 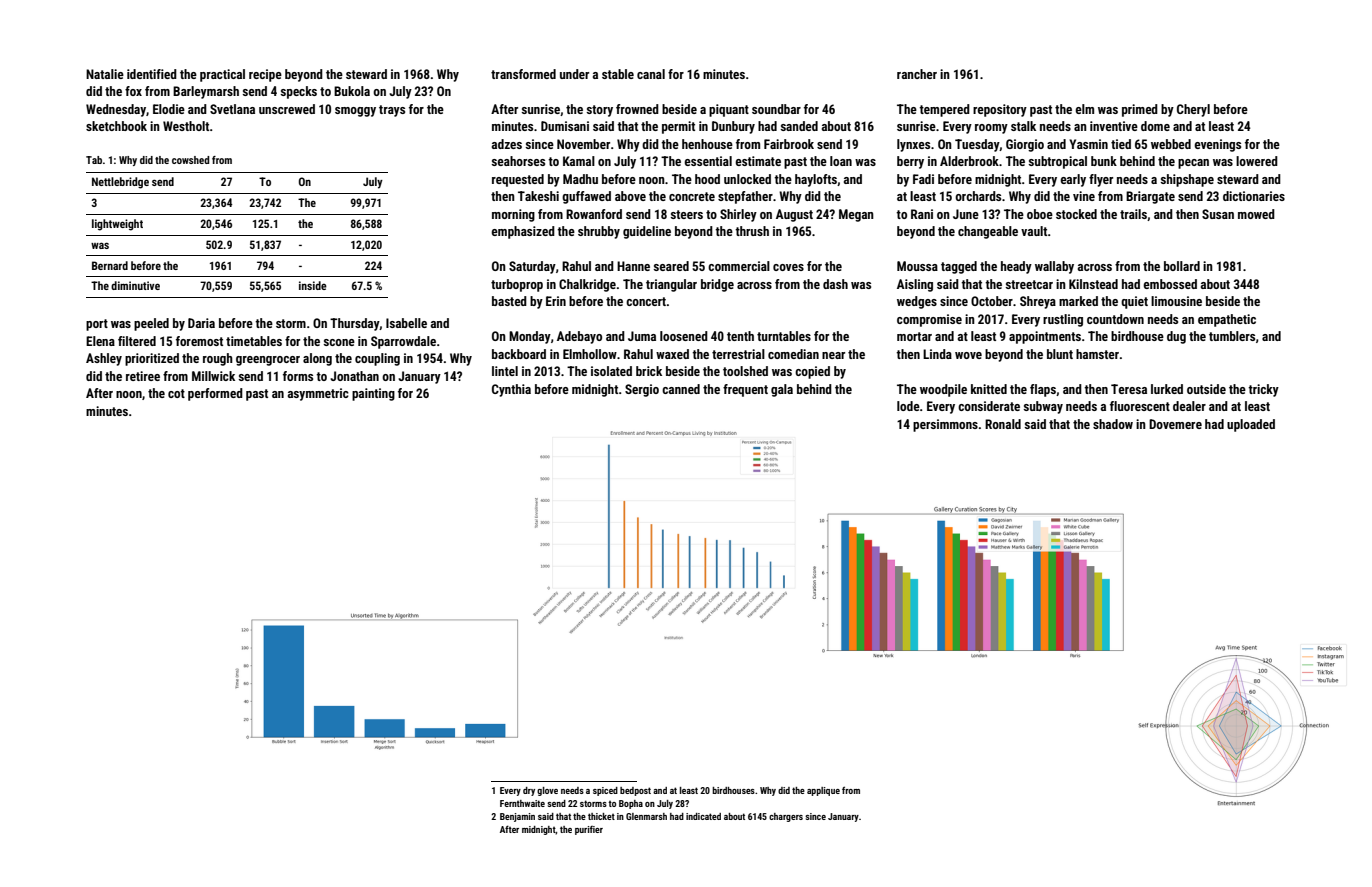 What do you see at coordinates (635, 791) in the document?
I see `bedpost` at bounding box center [635, 791].
